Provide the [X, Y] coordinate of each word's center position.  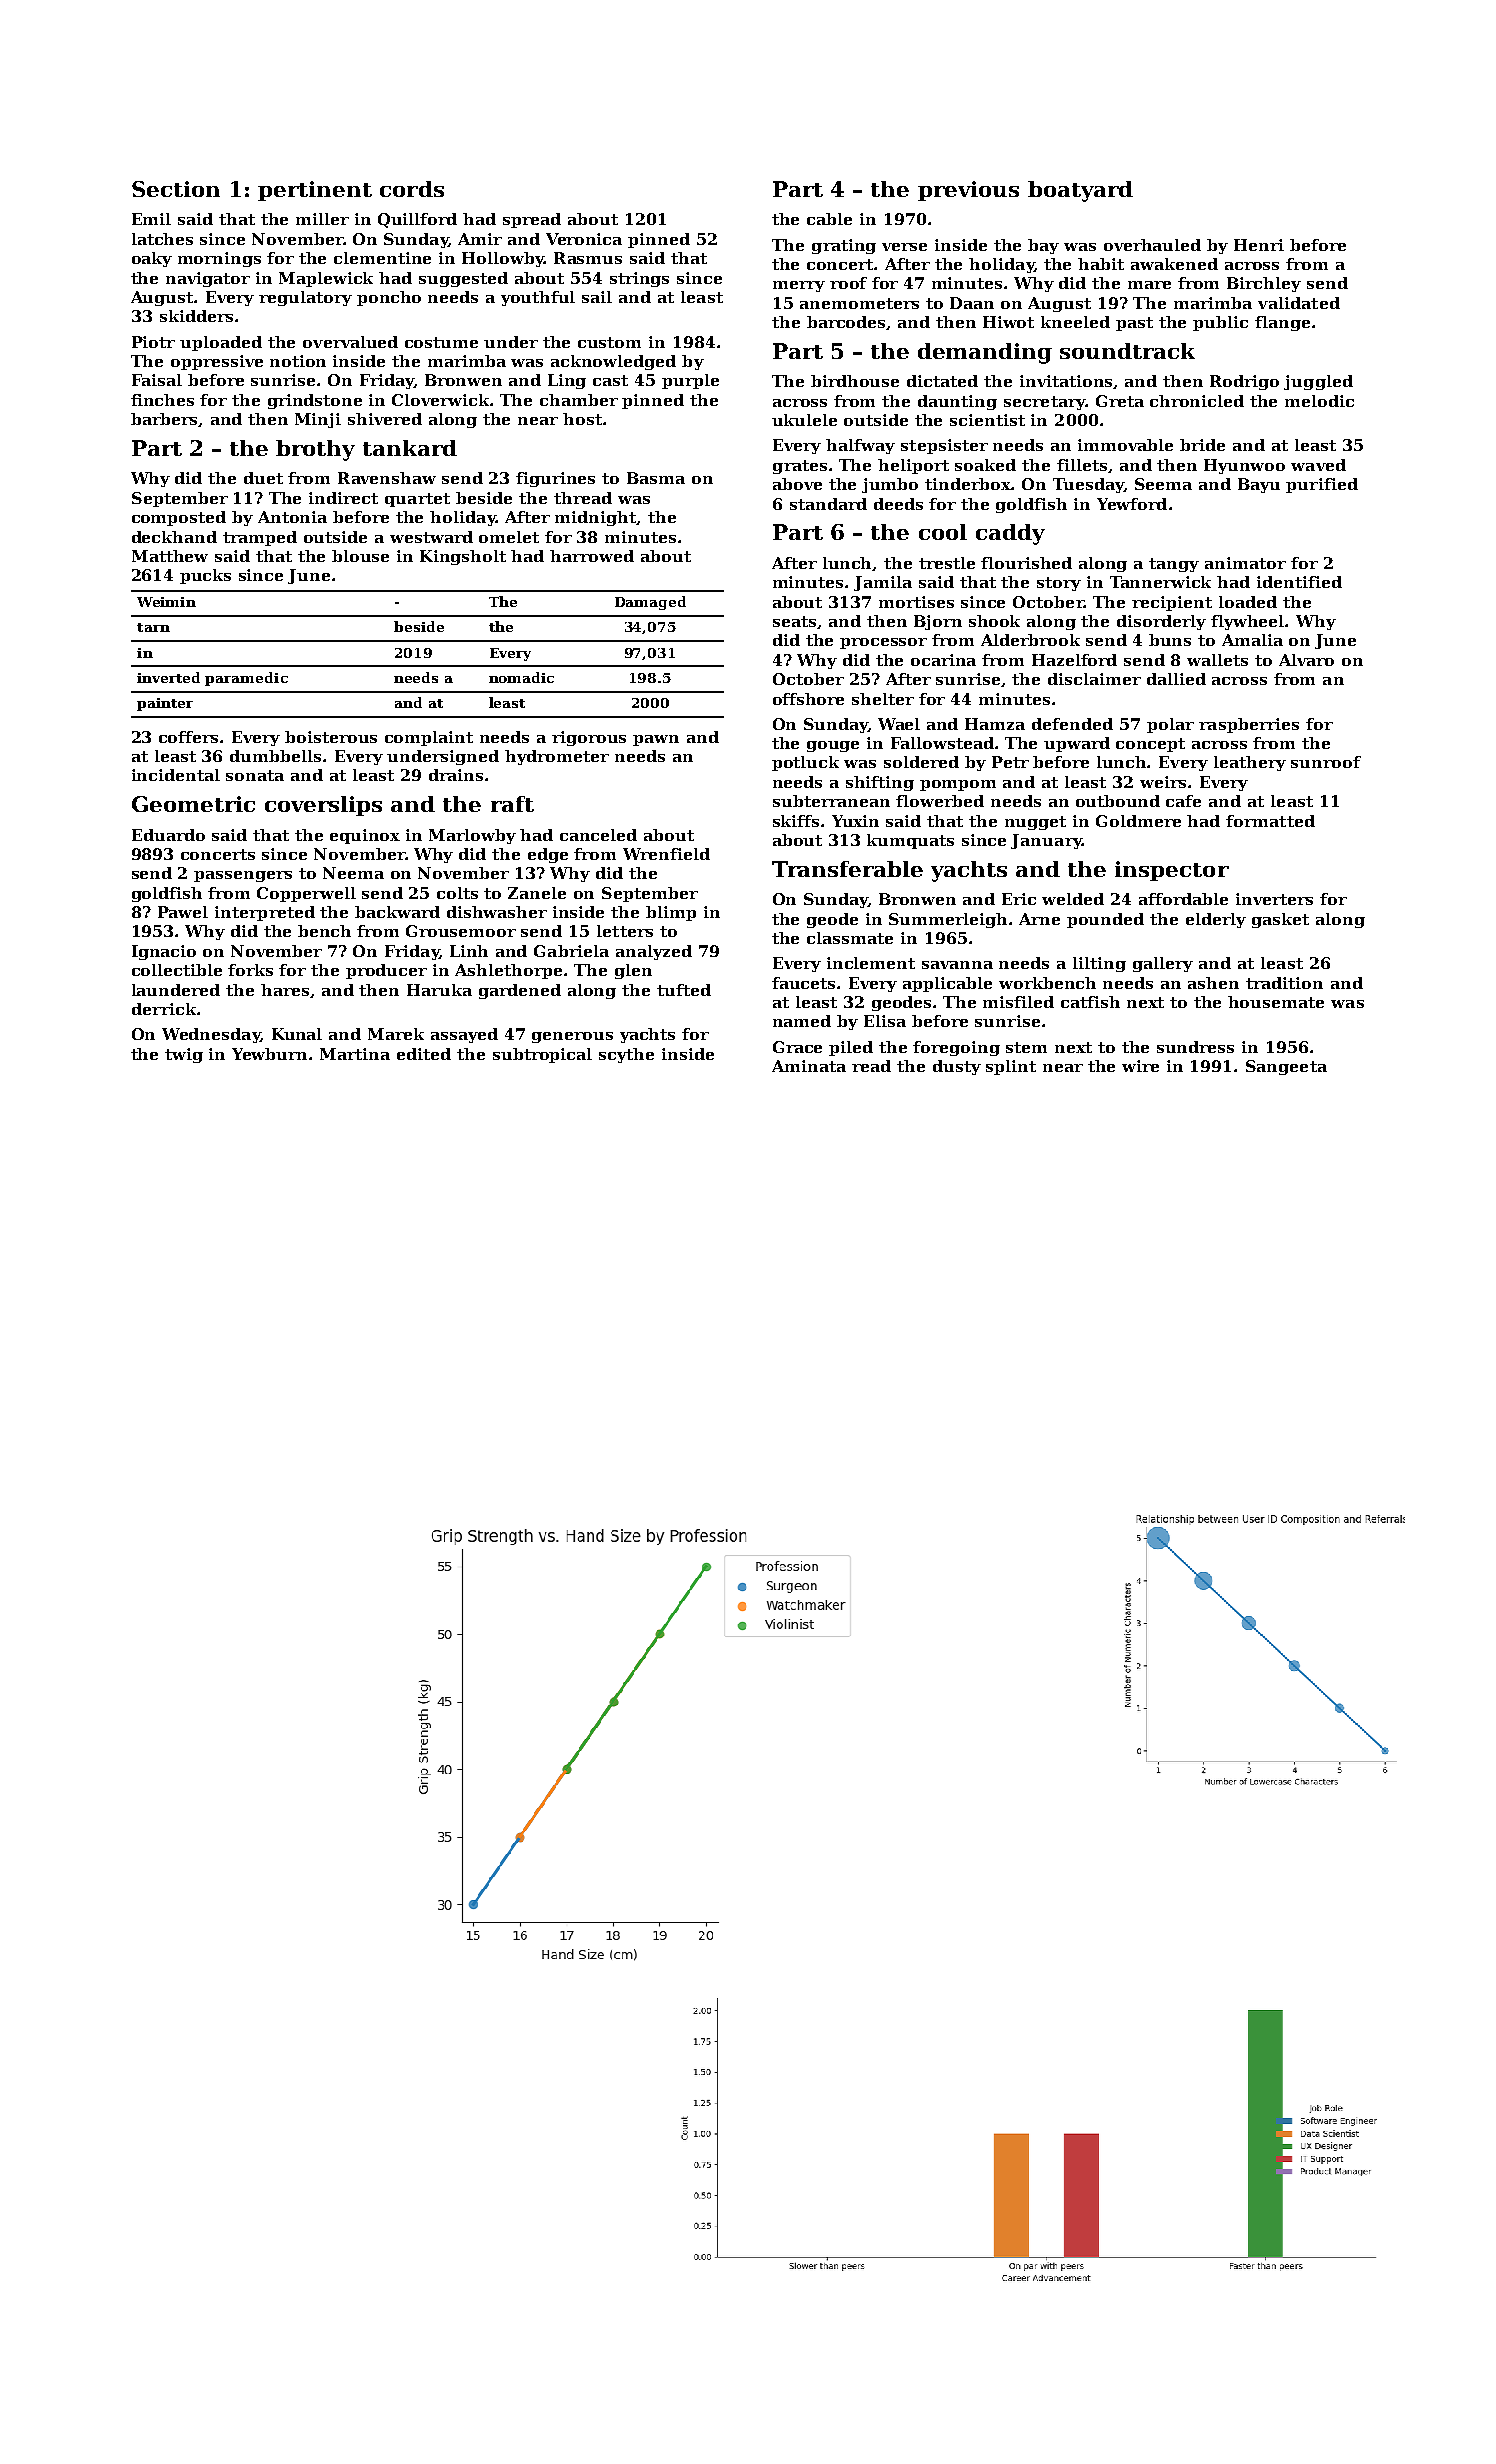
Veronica [584, 239]
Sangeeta [1286, 1067]
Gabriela [571, 951]
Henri [1259, 245]
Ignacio [164, 952]
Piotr [153, 342]
